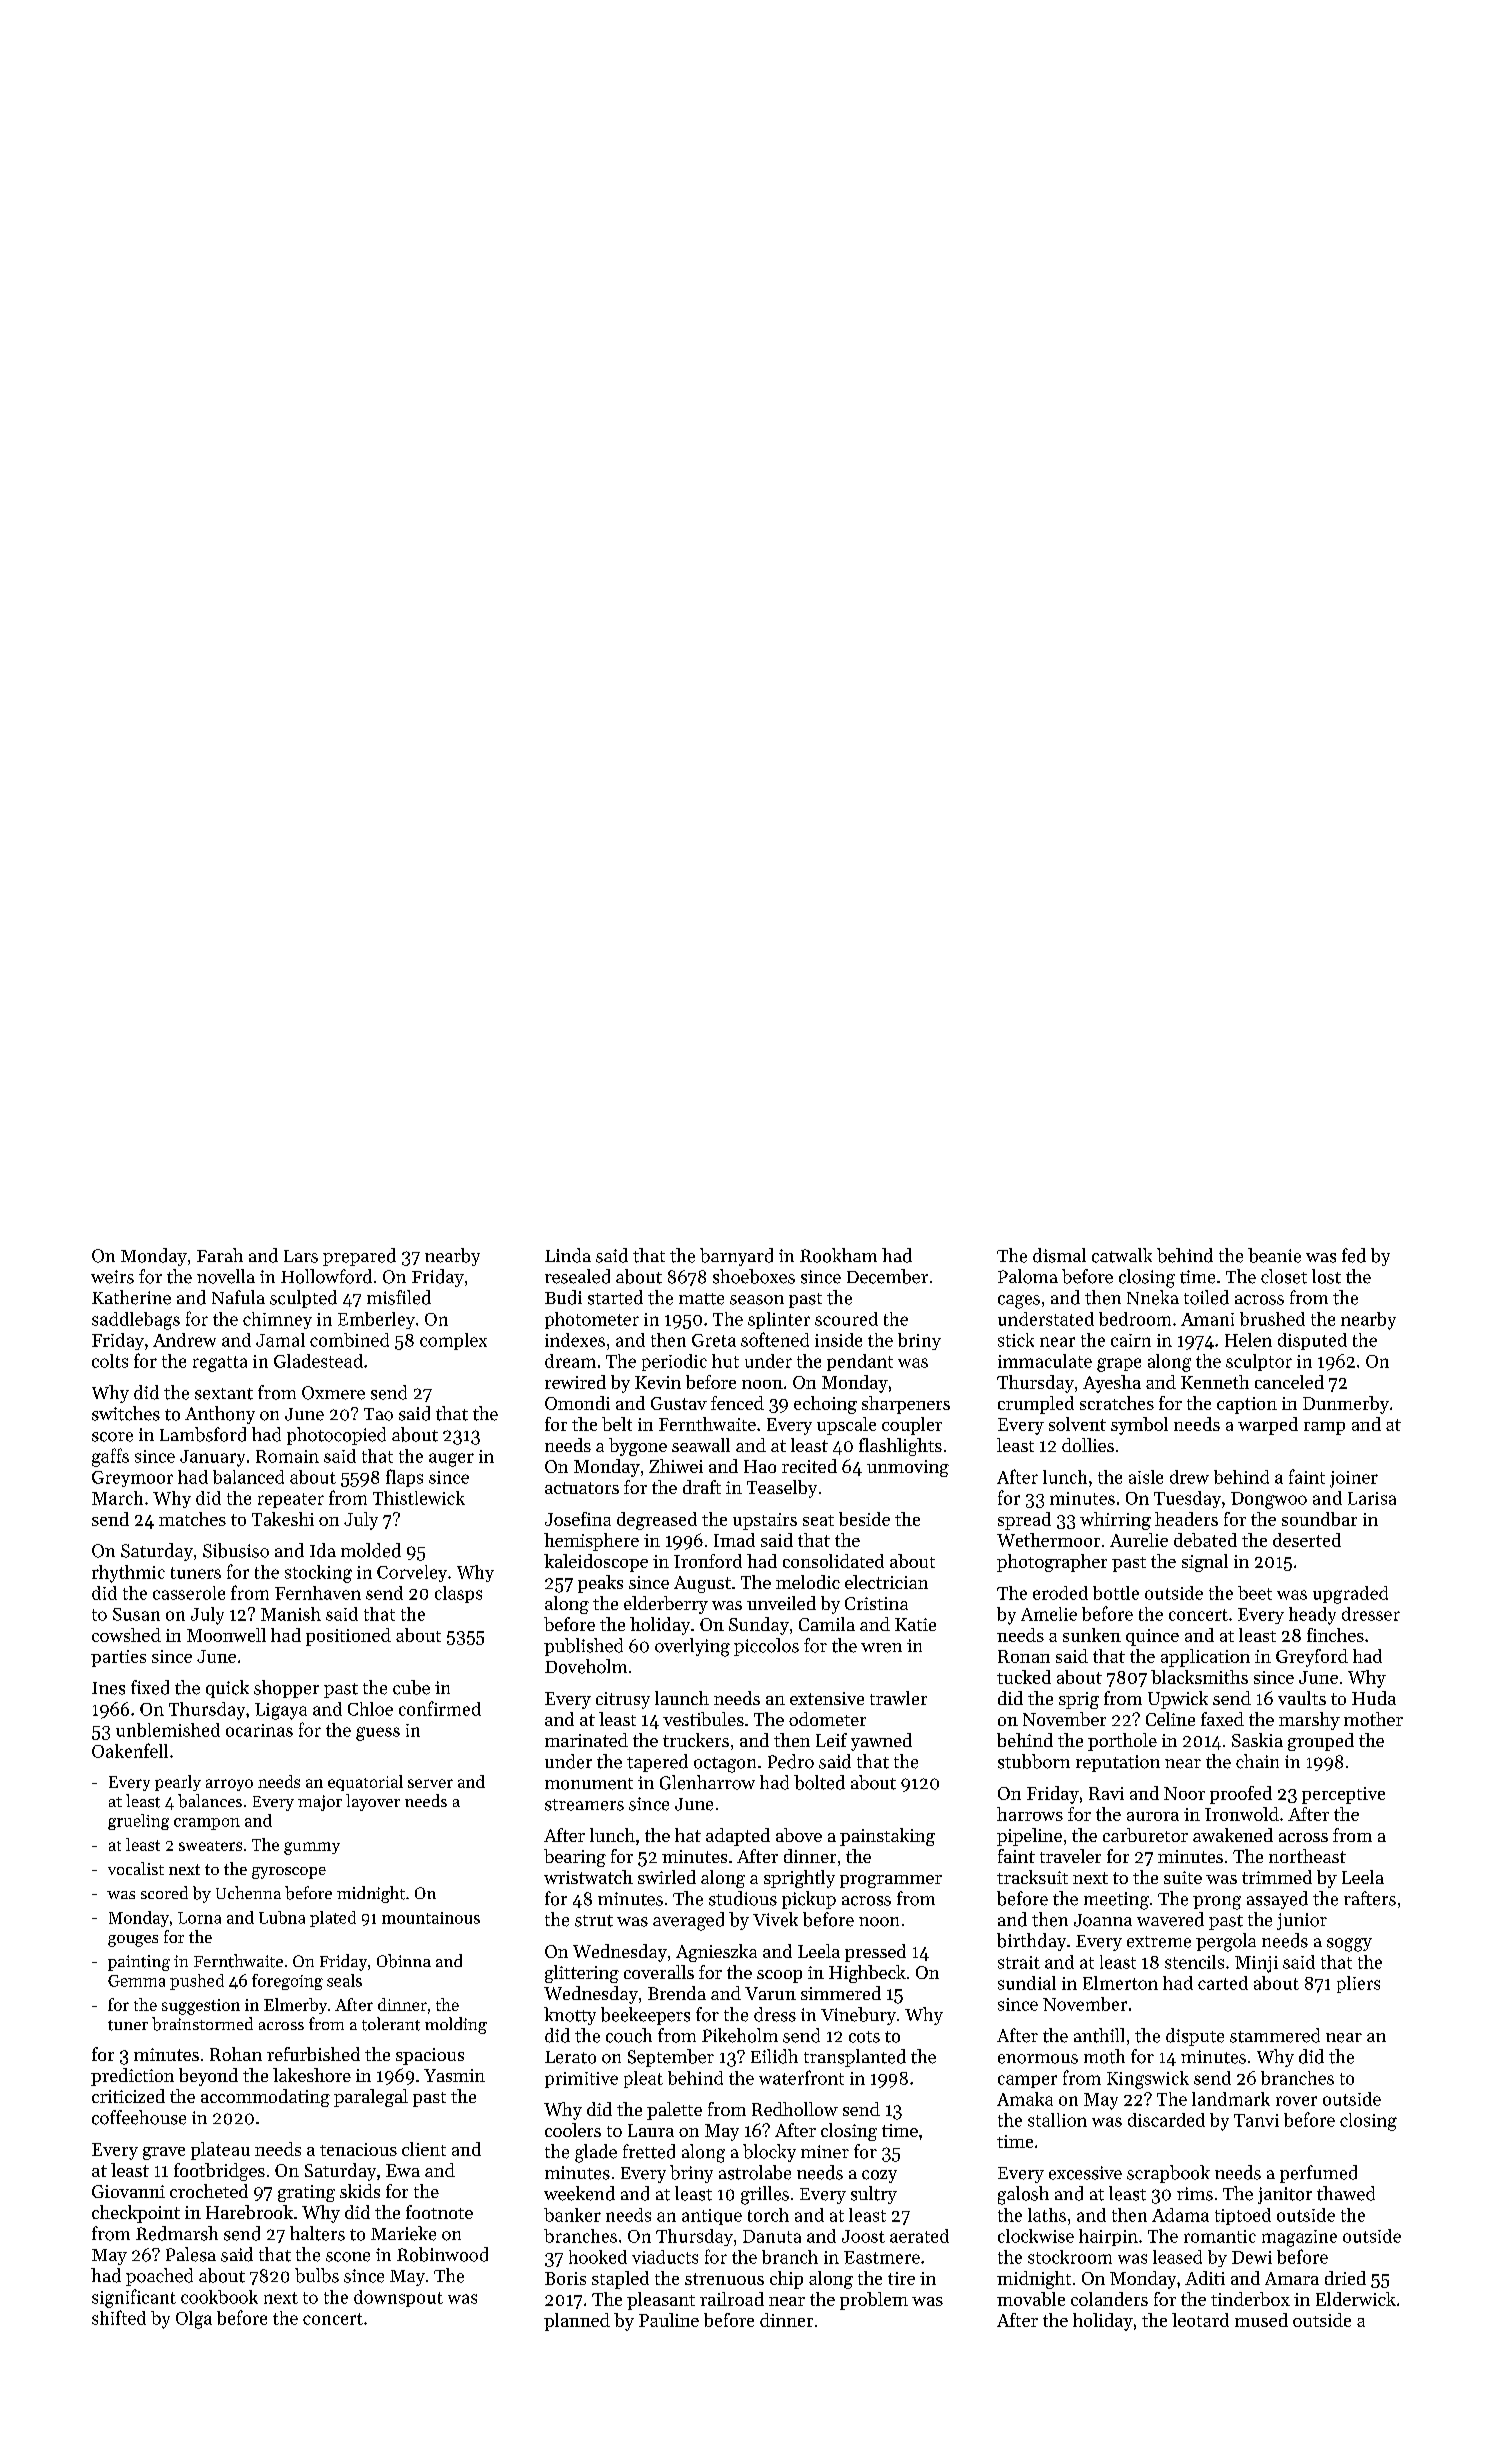 The width and height of the image is (1496, 2464). I want to click on Vinebury, so click(858, 2016).
